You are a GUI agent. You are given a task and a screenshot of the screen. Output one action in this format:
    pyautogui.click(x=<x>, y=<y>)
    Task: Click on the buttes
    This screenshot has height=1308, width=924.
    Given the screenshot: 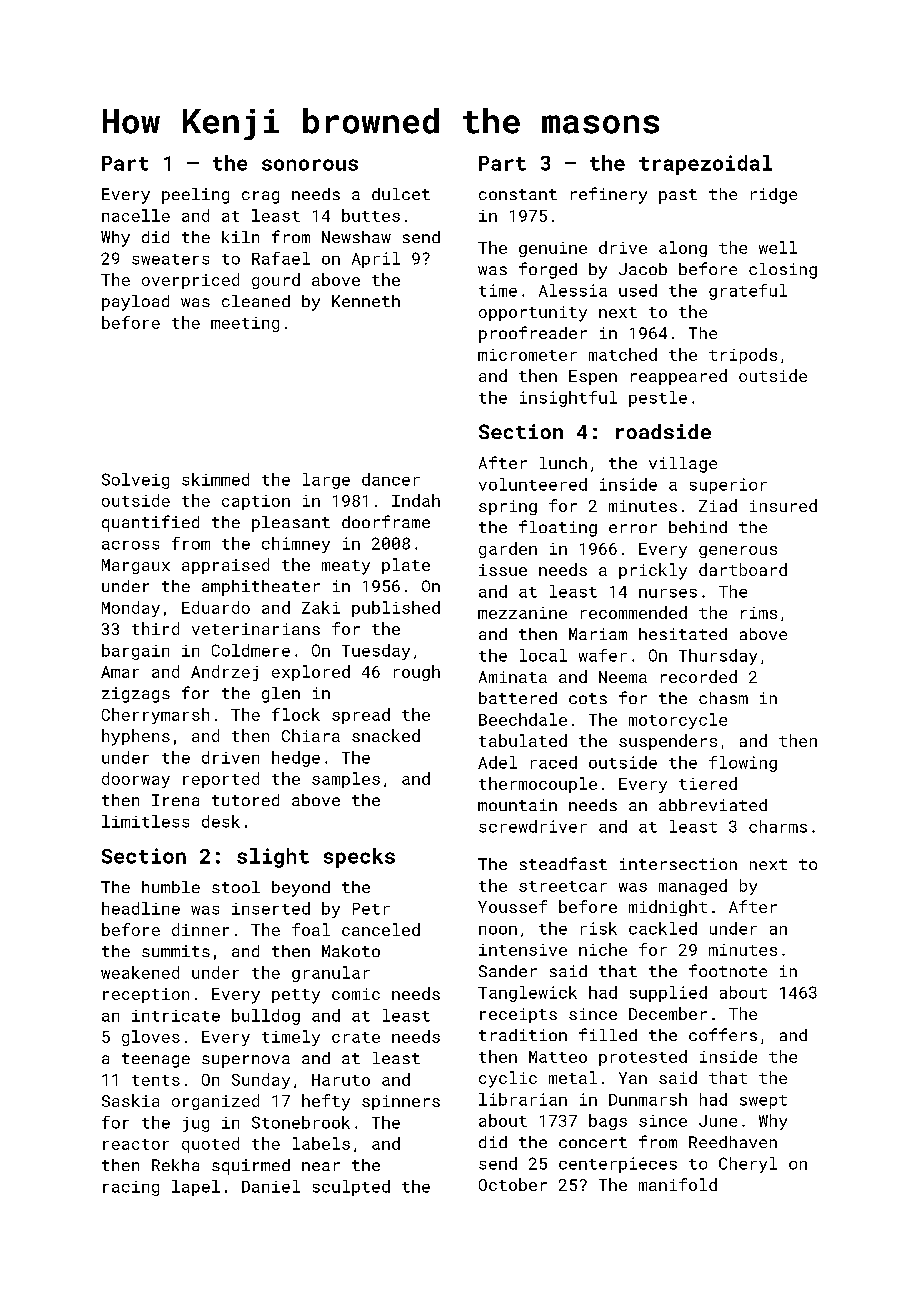 What is the action you would take?
    pyautogui.click(x=371, y=215)
